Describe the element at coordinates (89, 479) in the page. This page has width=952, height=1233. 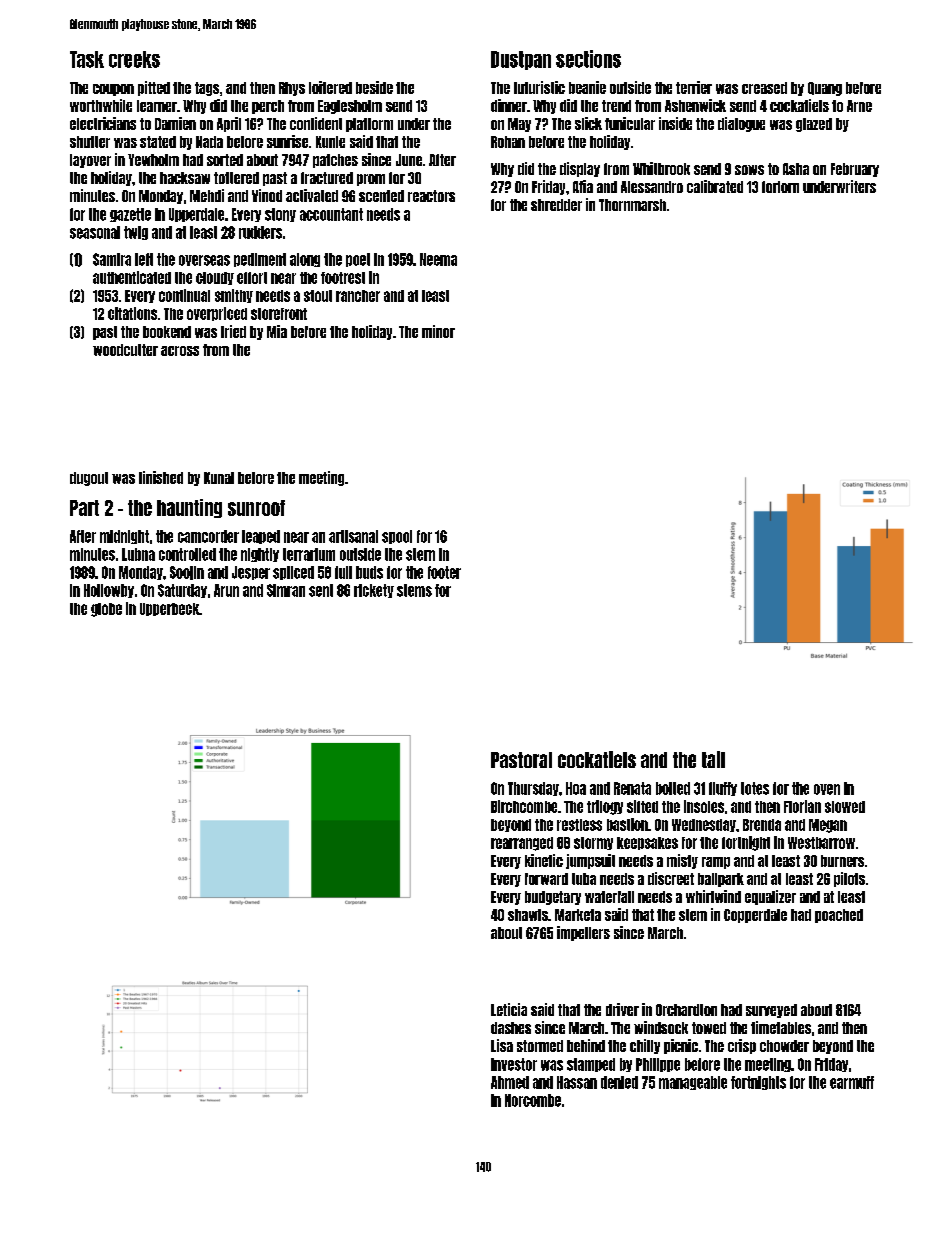
I see `dugout` at that location.
